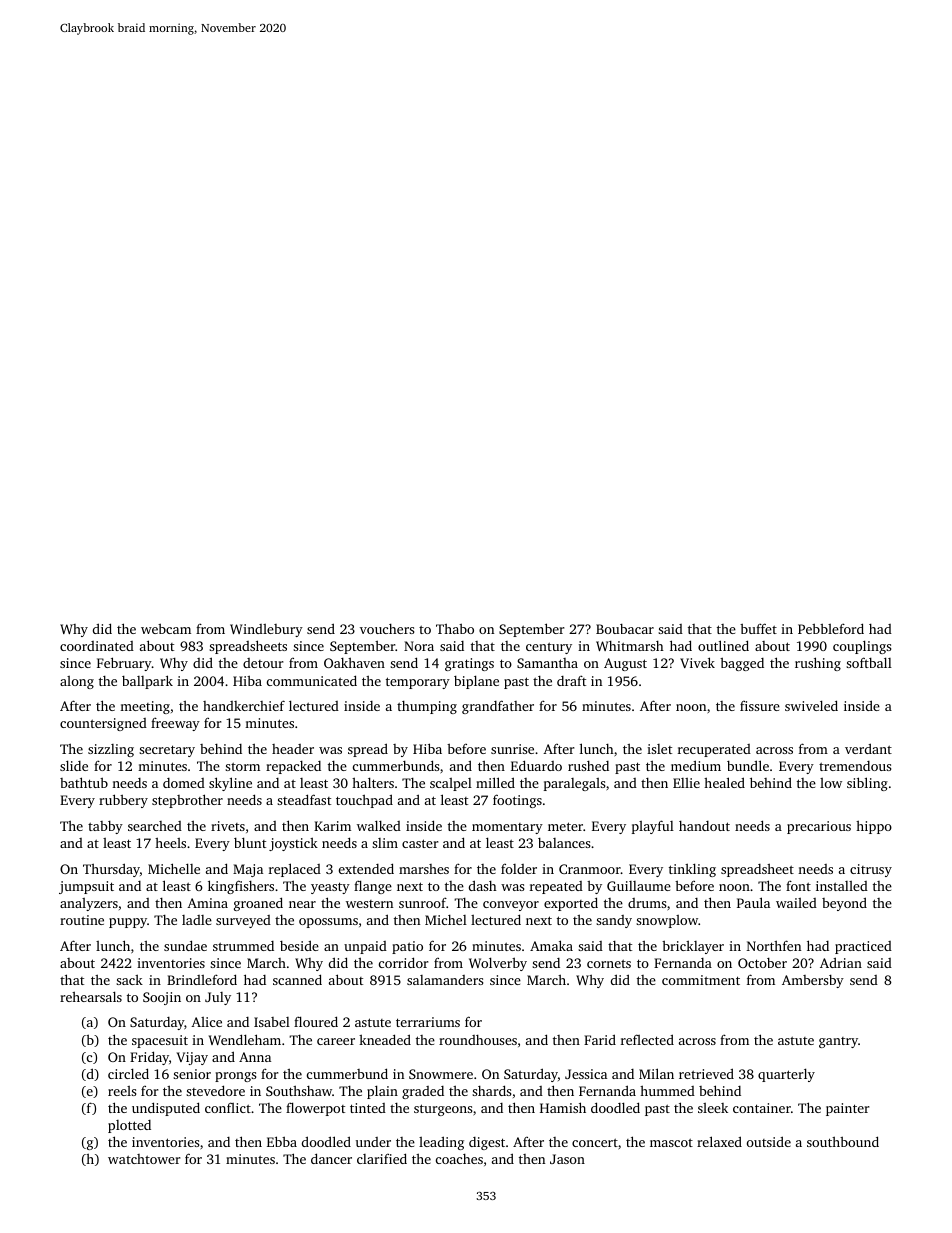 Image resolution: width=952 pixels, height=1233 pixels. What do you see at coordinates (831, 628) in the image?
I see `Pebbleford` at bounding box center [831, 628].
